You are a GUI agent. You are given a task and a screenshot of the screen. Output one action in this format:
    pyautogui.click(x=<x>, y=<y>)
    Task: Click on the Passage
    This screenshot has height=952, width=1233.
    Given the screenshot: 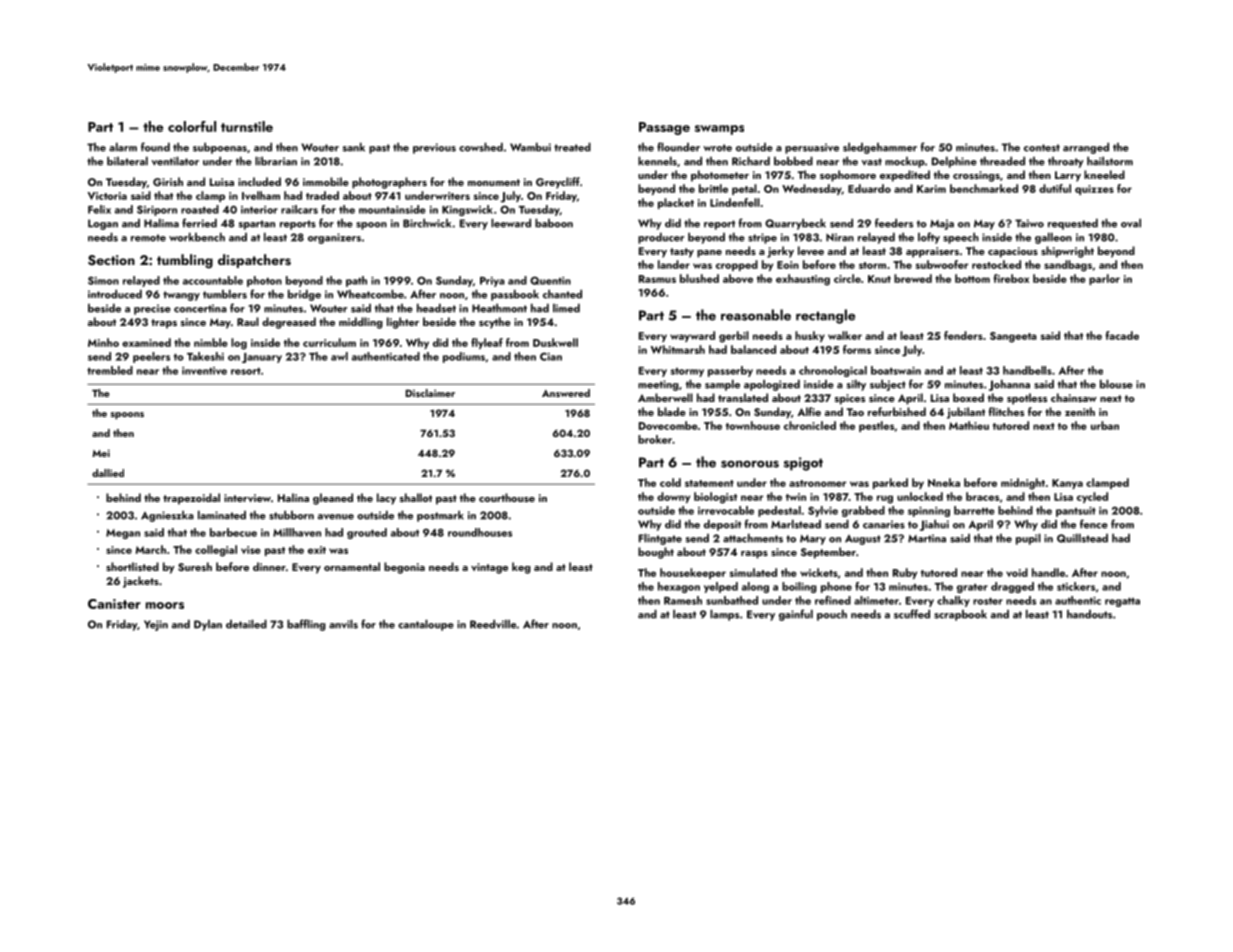 What is the action you would take?
    pyautogui.click(x=664, y=128)
